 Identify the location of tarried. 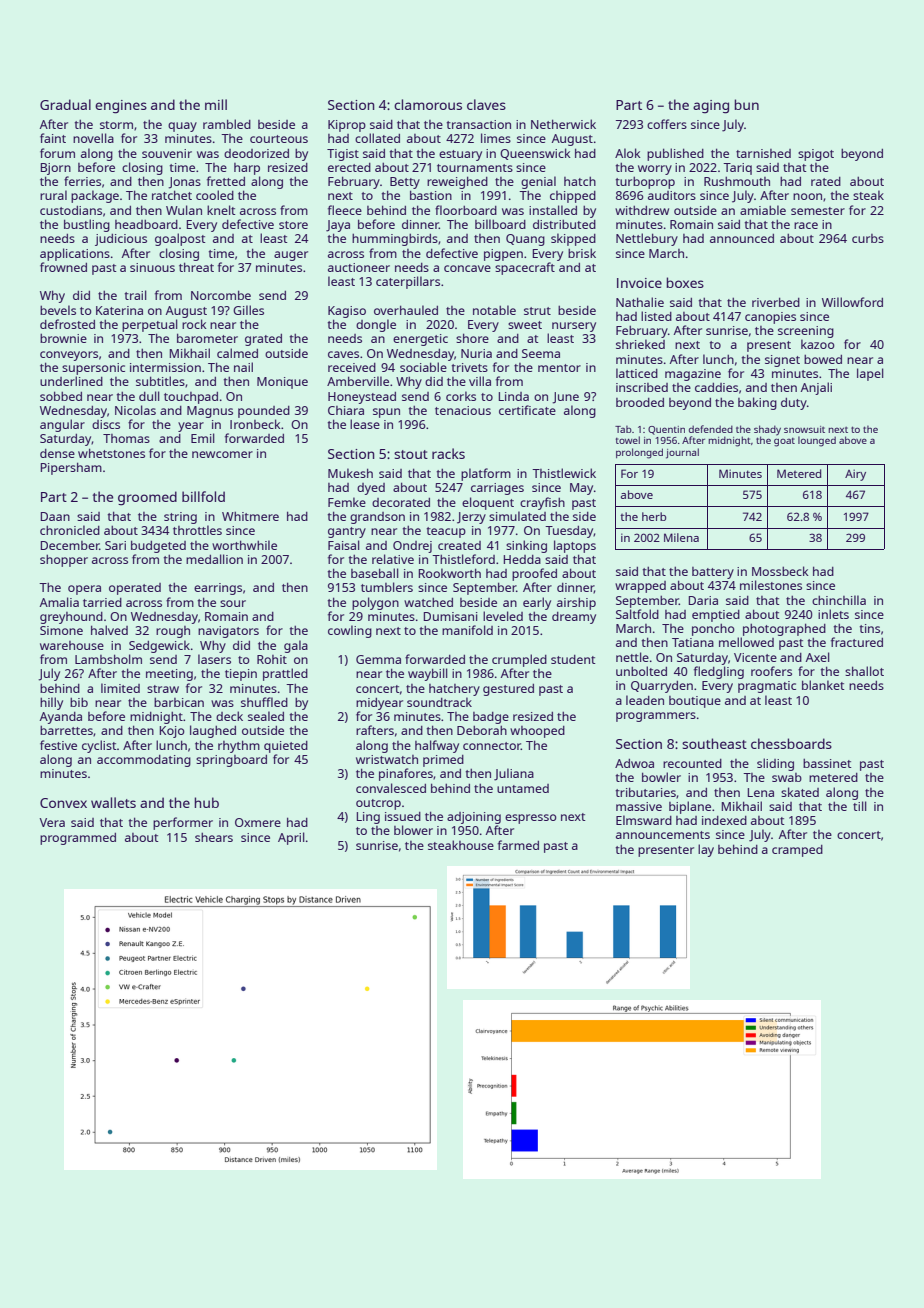
(102, 602).
